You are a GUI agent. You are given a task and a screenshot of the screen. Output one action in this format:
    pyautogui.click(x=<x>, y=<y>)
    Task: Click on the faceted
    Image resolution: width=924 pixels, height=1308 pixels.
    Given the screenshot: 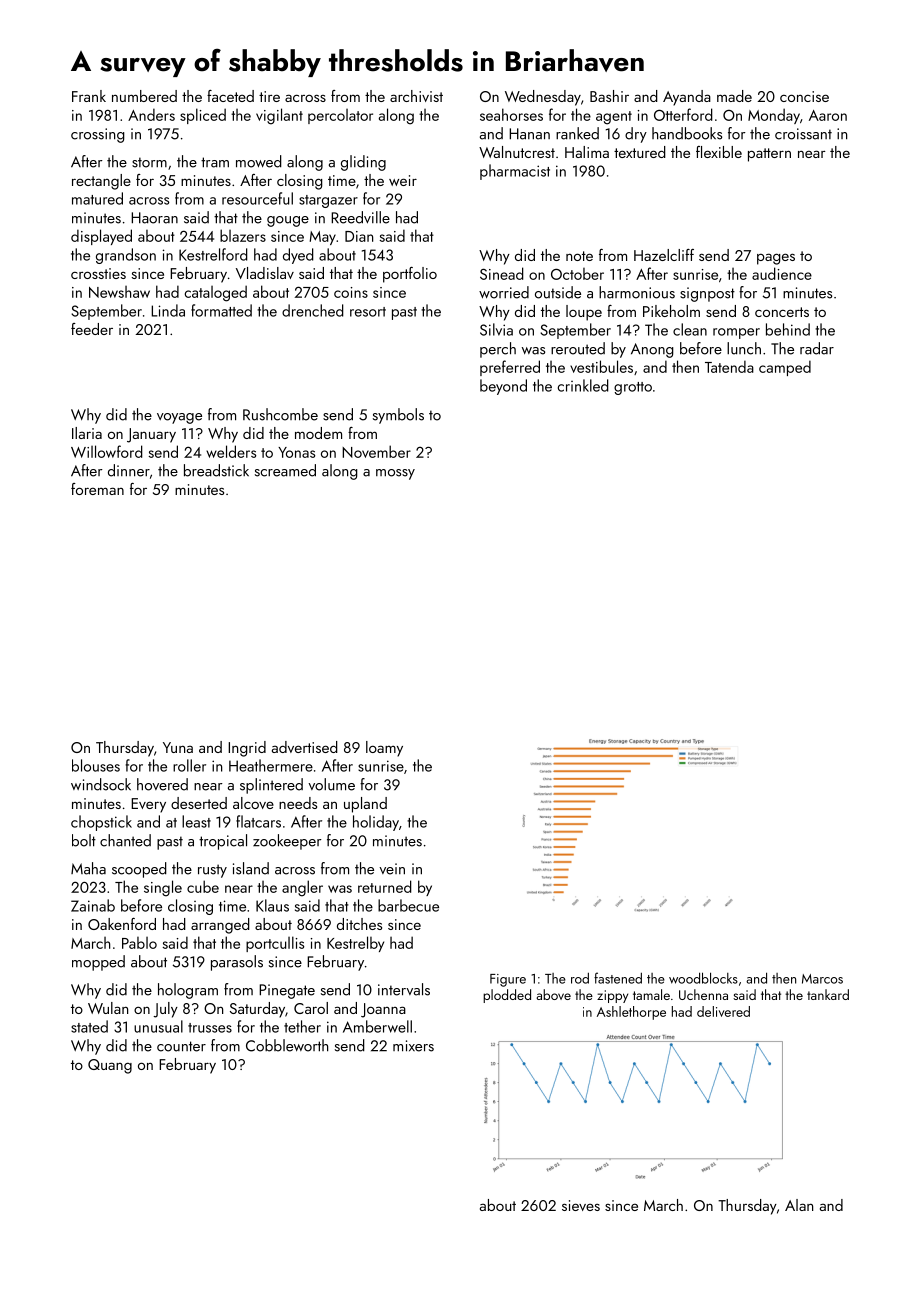 What is the action you would take?
    pyautogui.click(x=230, y=96)
